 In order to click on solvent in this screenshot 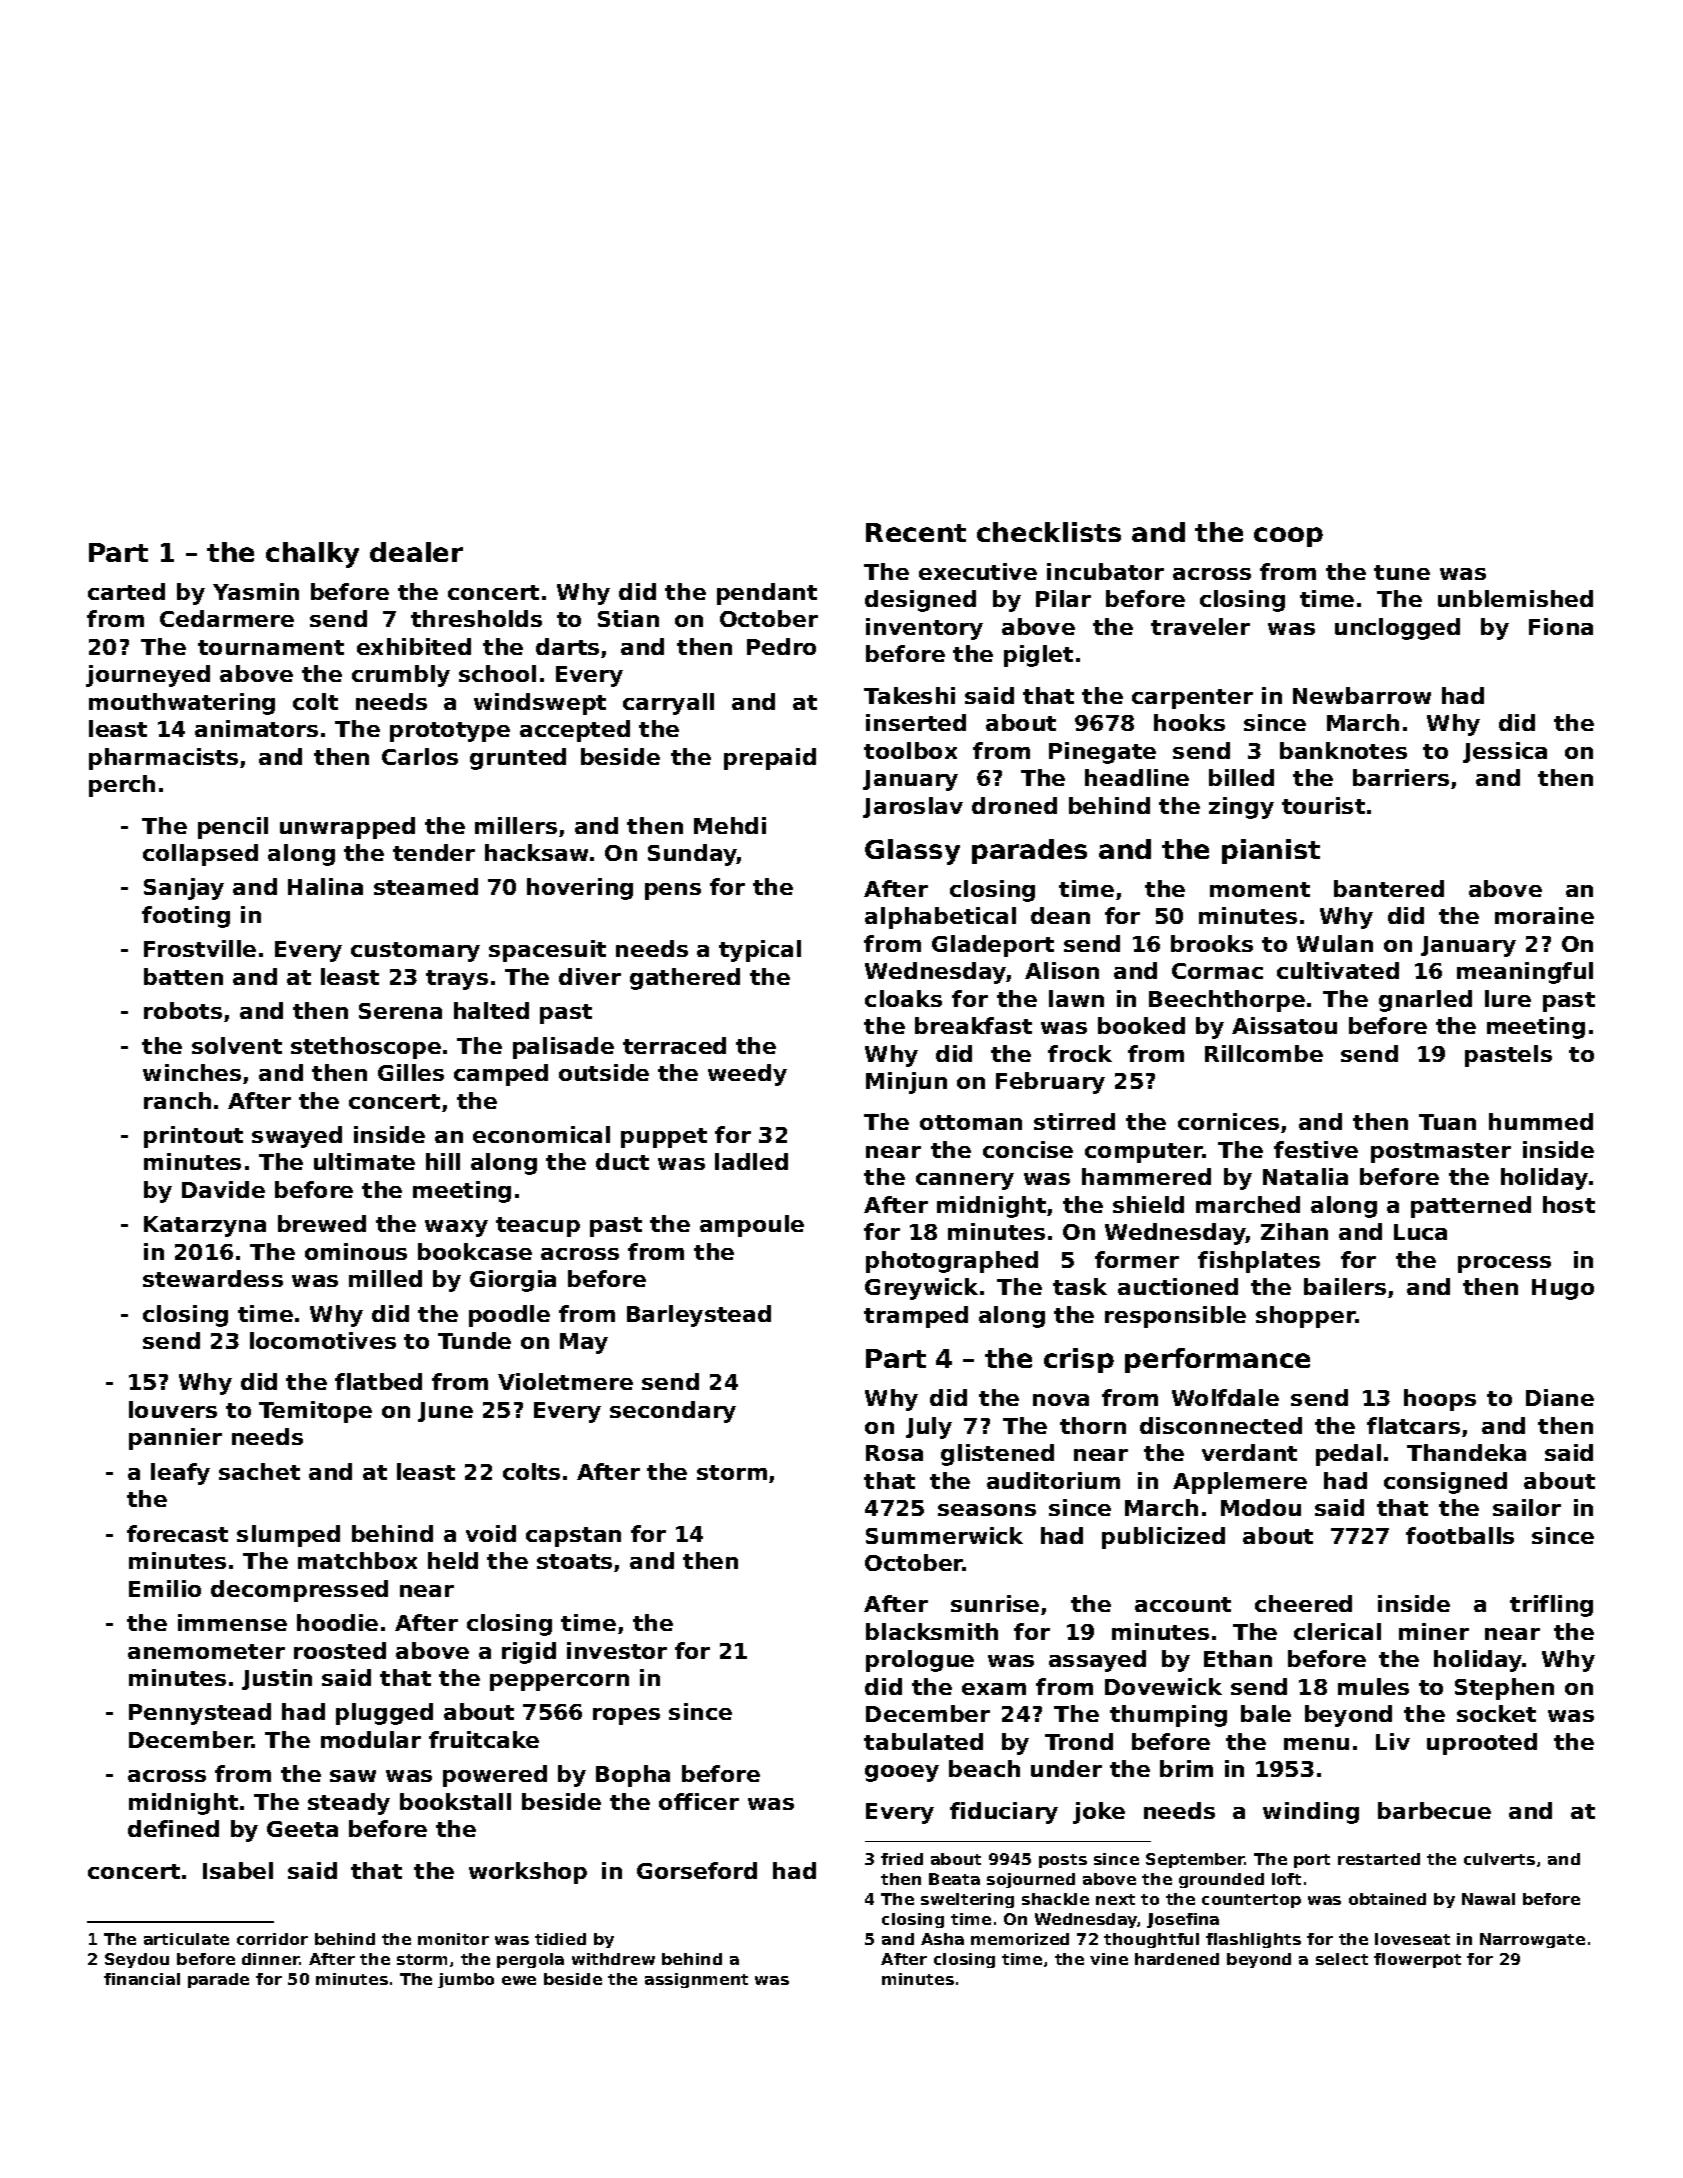, I will do `click(237, 1045)`.
